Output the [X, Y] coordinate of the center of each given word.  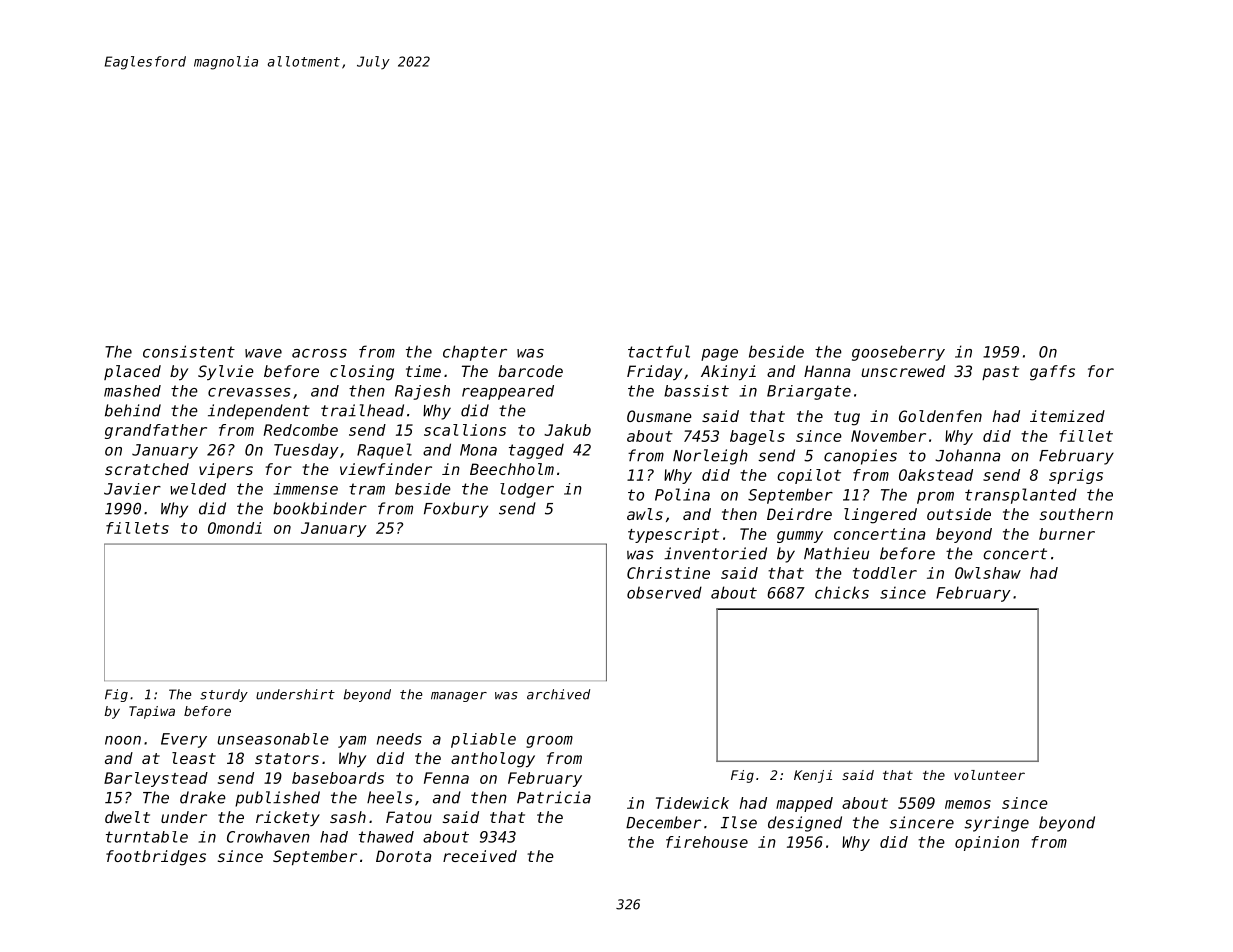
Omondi [235, 528]
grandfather [156, 431]
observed [664, 592]
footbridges [156, 858]
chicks [842, 592]
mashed [132, 391]
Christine [668, 573]
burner [1067, 534]
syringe [996, 824]
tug [847, 418]
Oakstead [936, 475]
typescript [673, 535]
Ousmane [659, 416]
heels [390, 797]
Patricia [554, 797]
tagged [536, 451]
